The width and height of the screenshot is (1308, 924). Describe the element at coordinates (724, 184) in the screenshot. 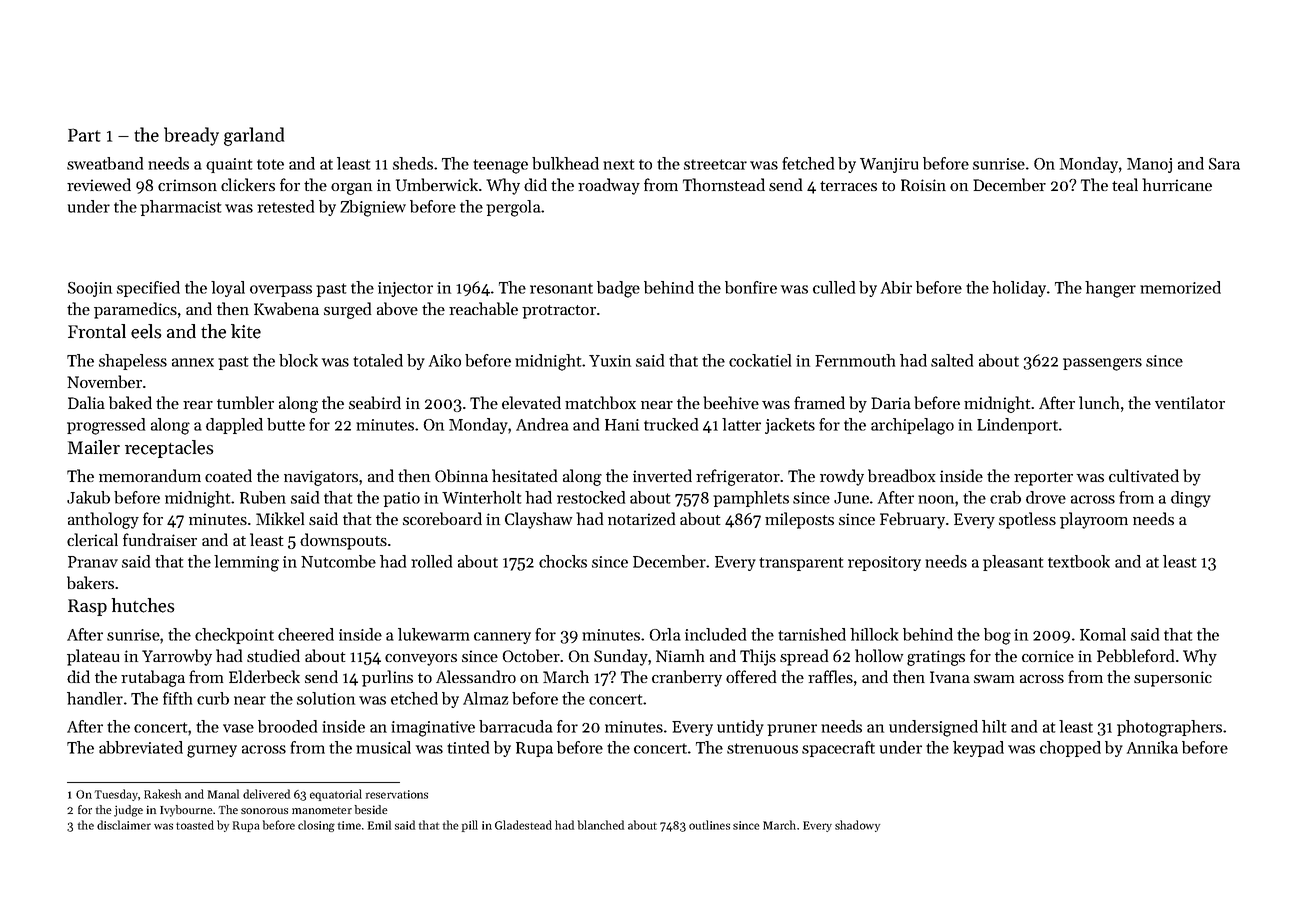

I see `Thornstead` at that location.
